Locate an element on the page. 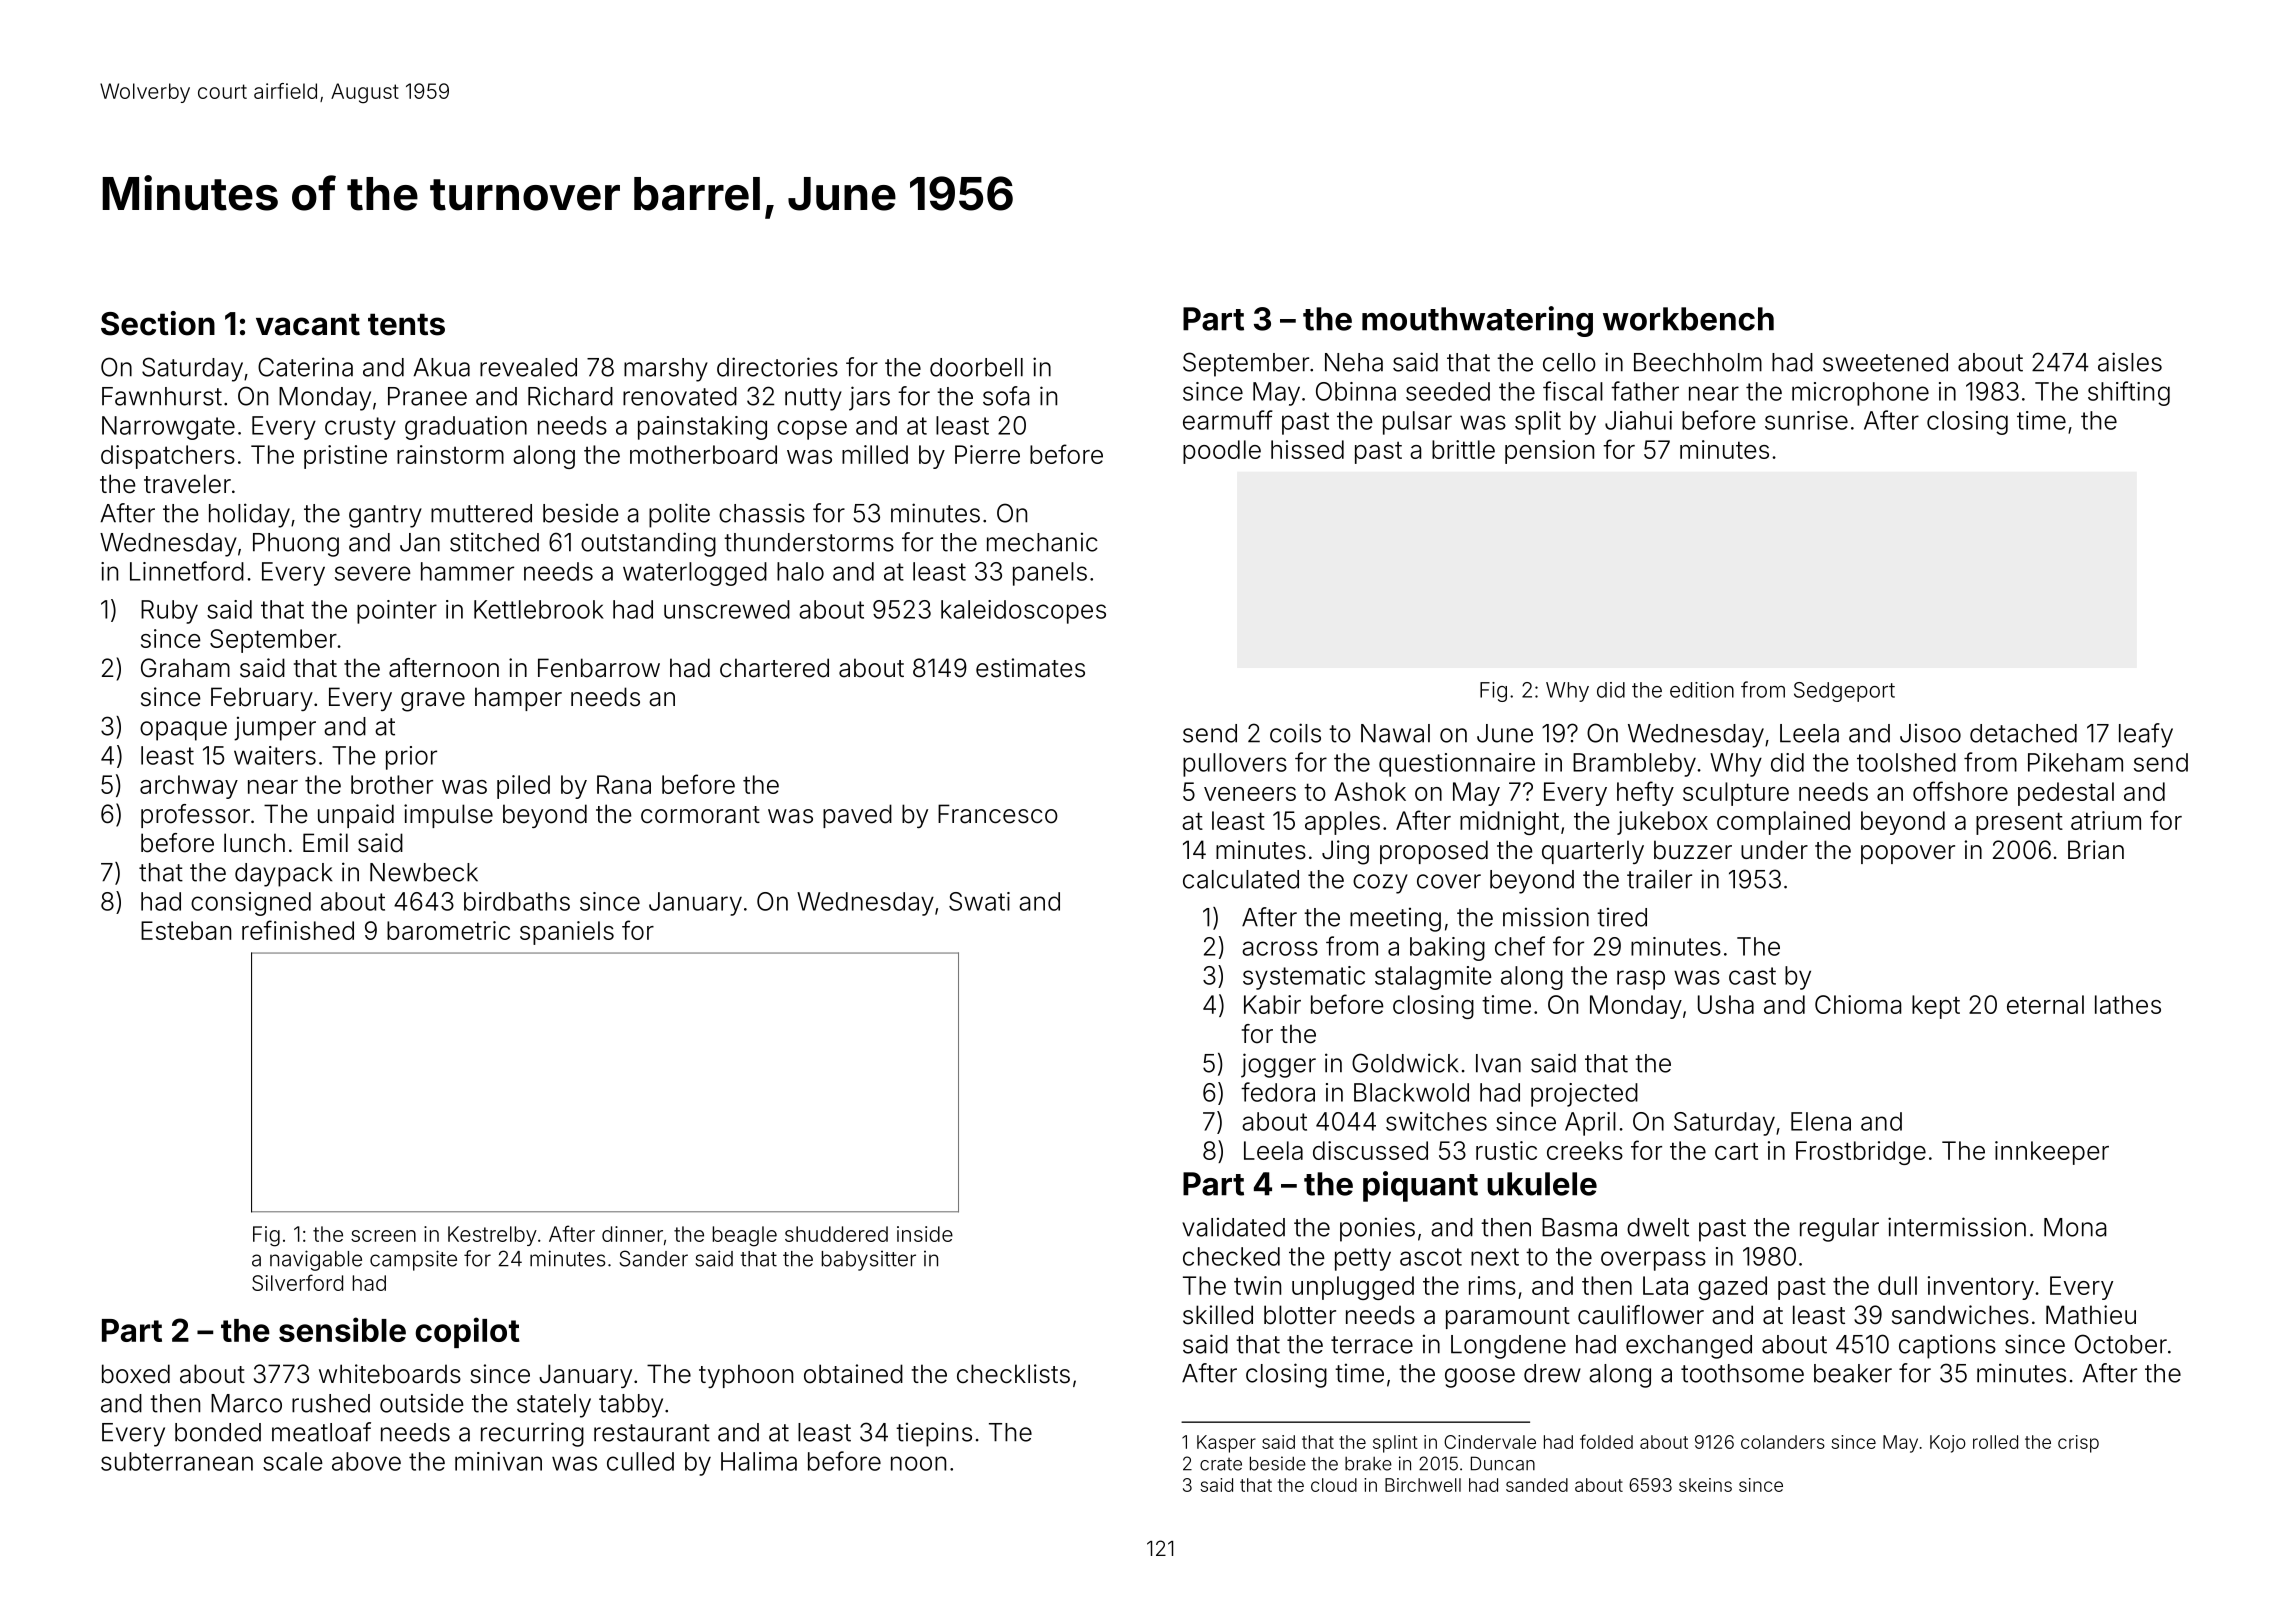 The image size is (2292, 1620). spaniels is located at coordinates (567, 933).
